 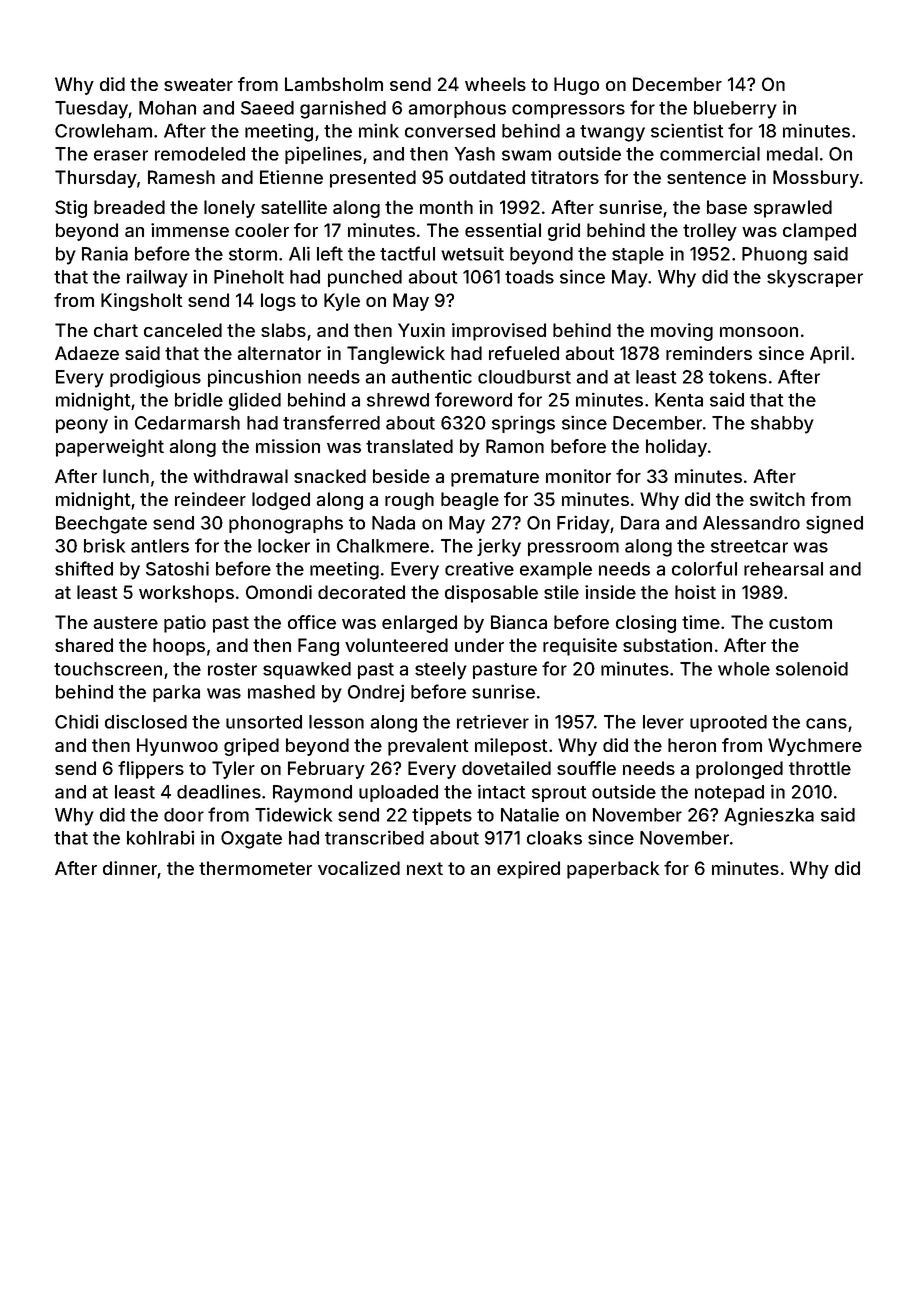 What do you see at coordinates (769, 816) in the image?
I see `Agnieszka` at bounding box center [769, 816].
